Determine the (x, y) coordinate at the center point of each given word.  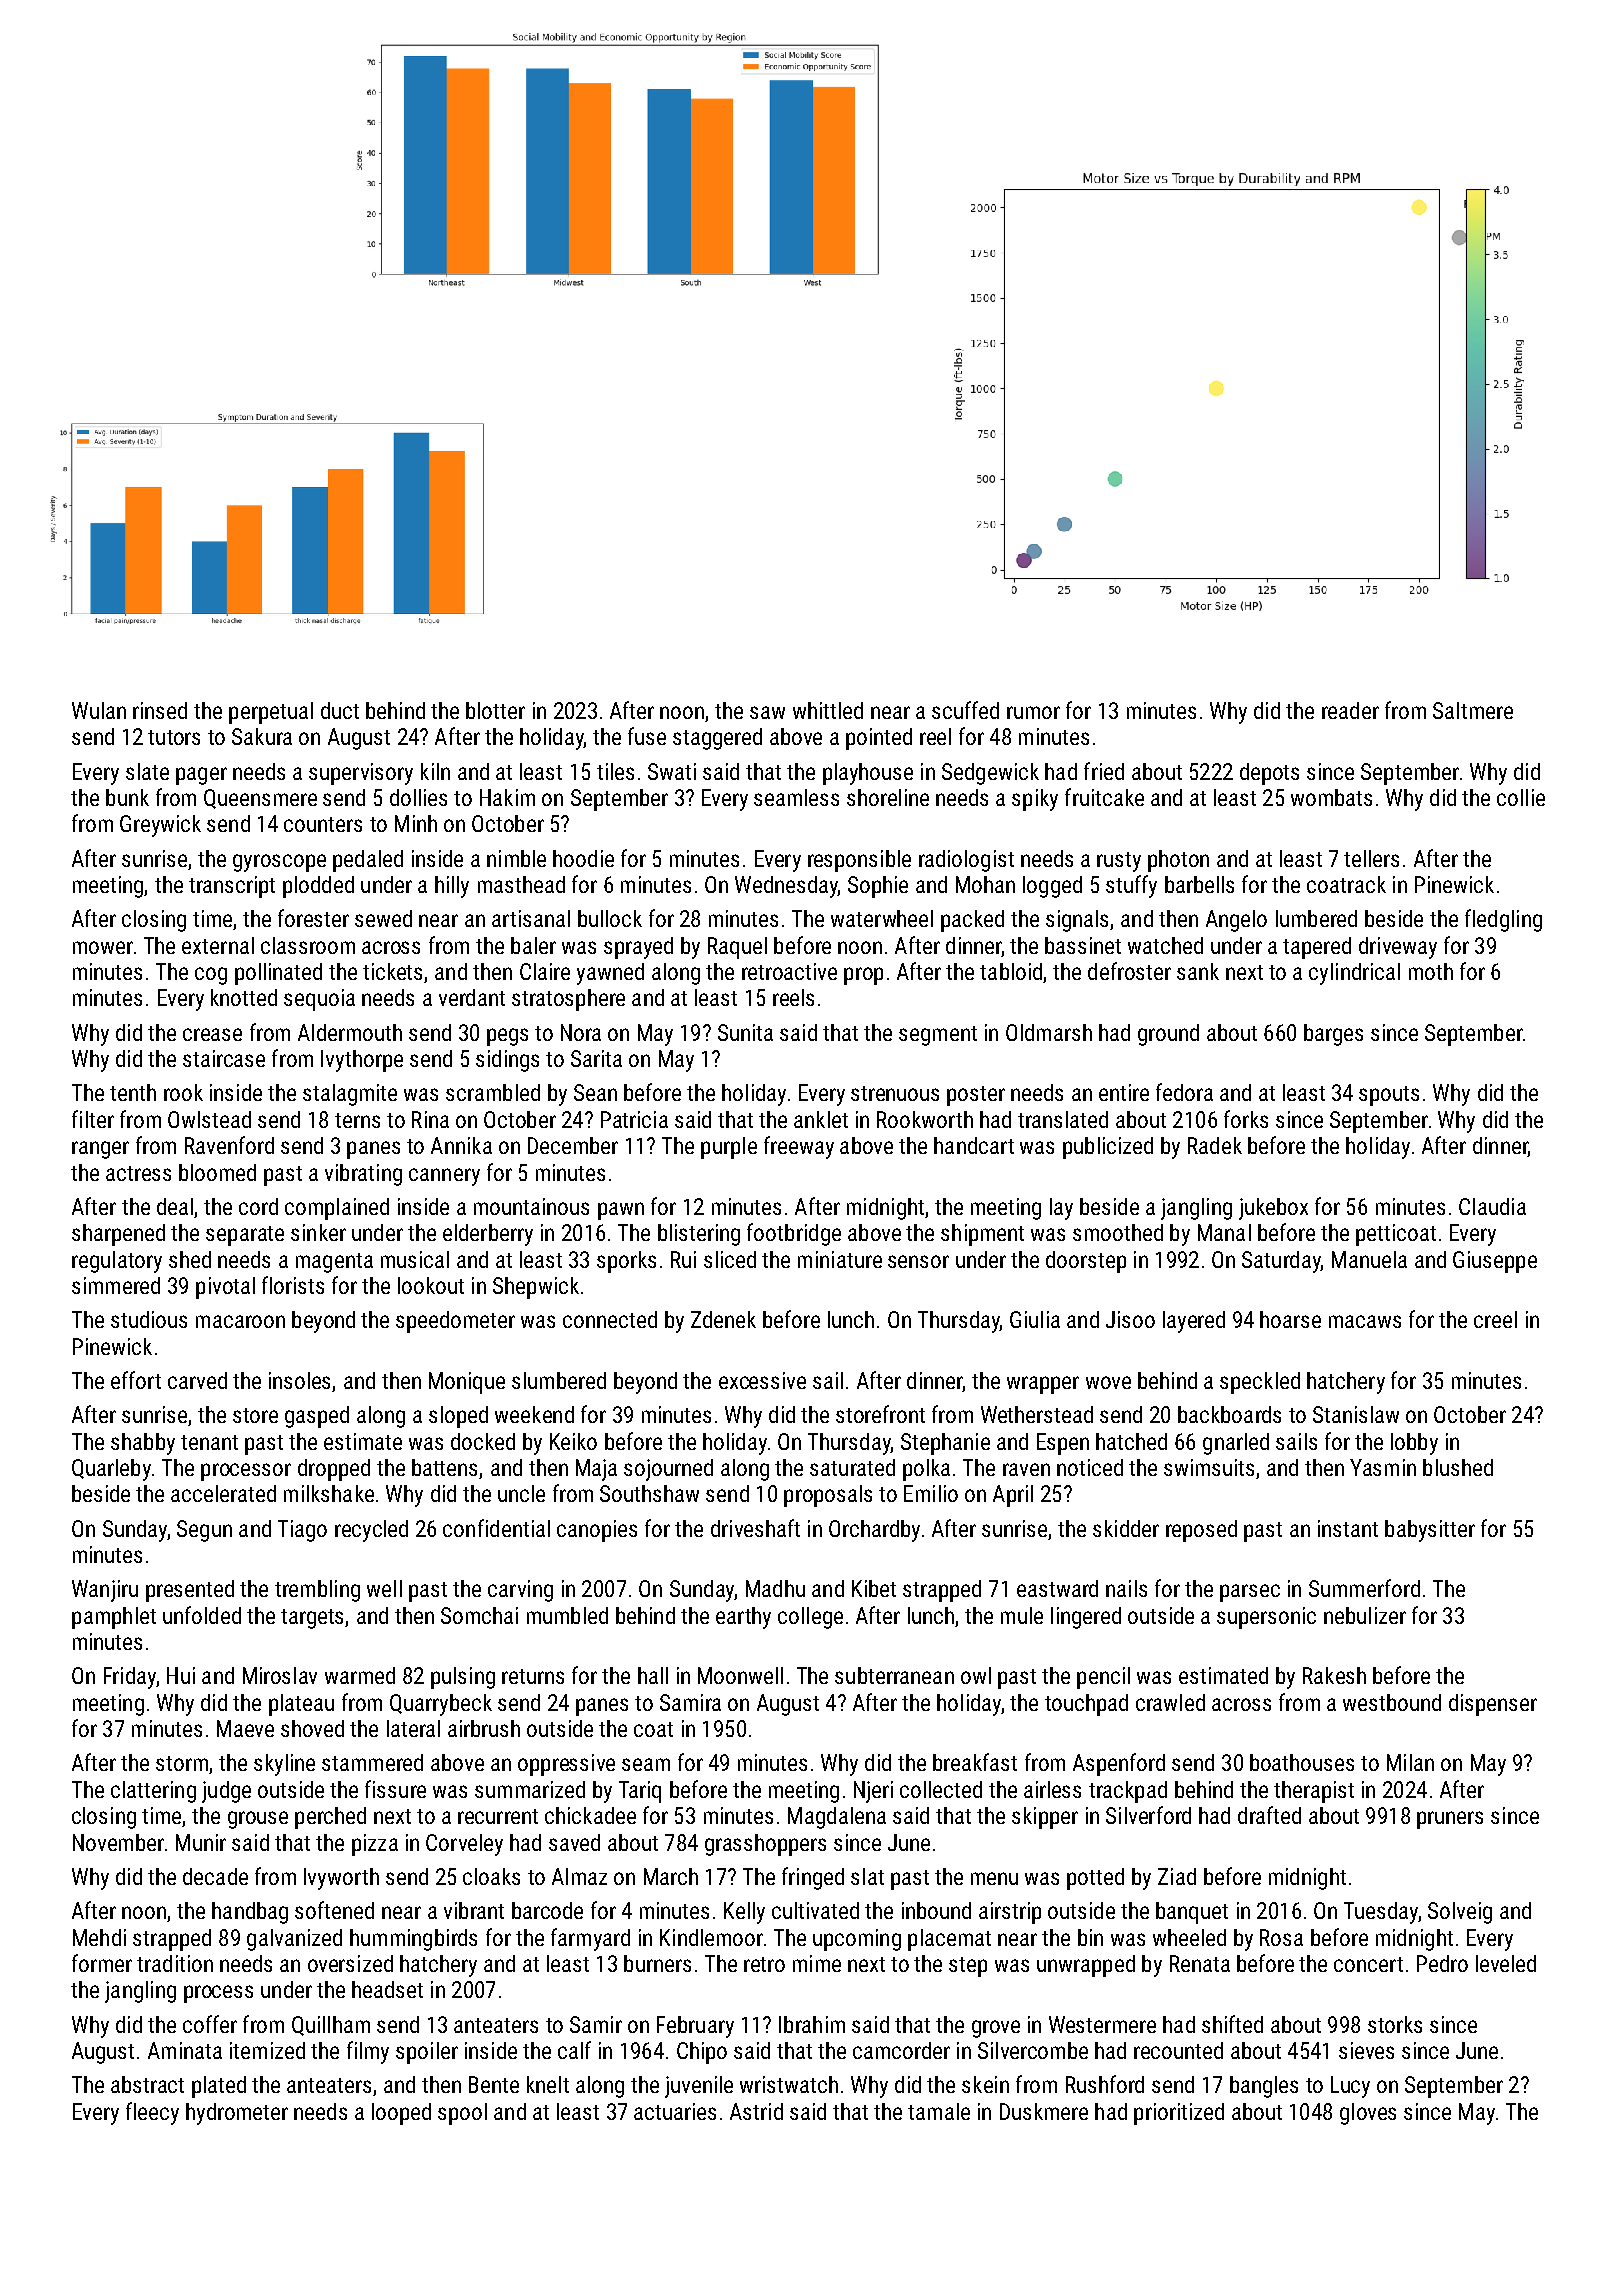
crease (212, 1034)
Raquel (737, 948)
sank (1198, 971)
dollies (418, 797)
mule (1022, 1615)
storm (182, 1763)
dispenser (1493, 1705)
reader (1350, 710)
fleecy (152, 2113)
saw (767, 712)
